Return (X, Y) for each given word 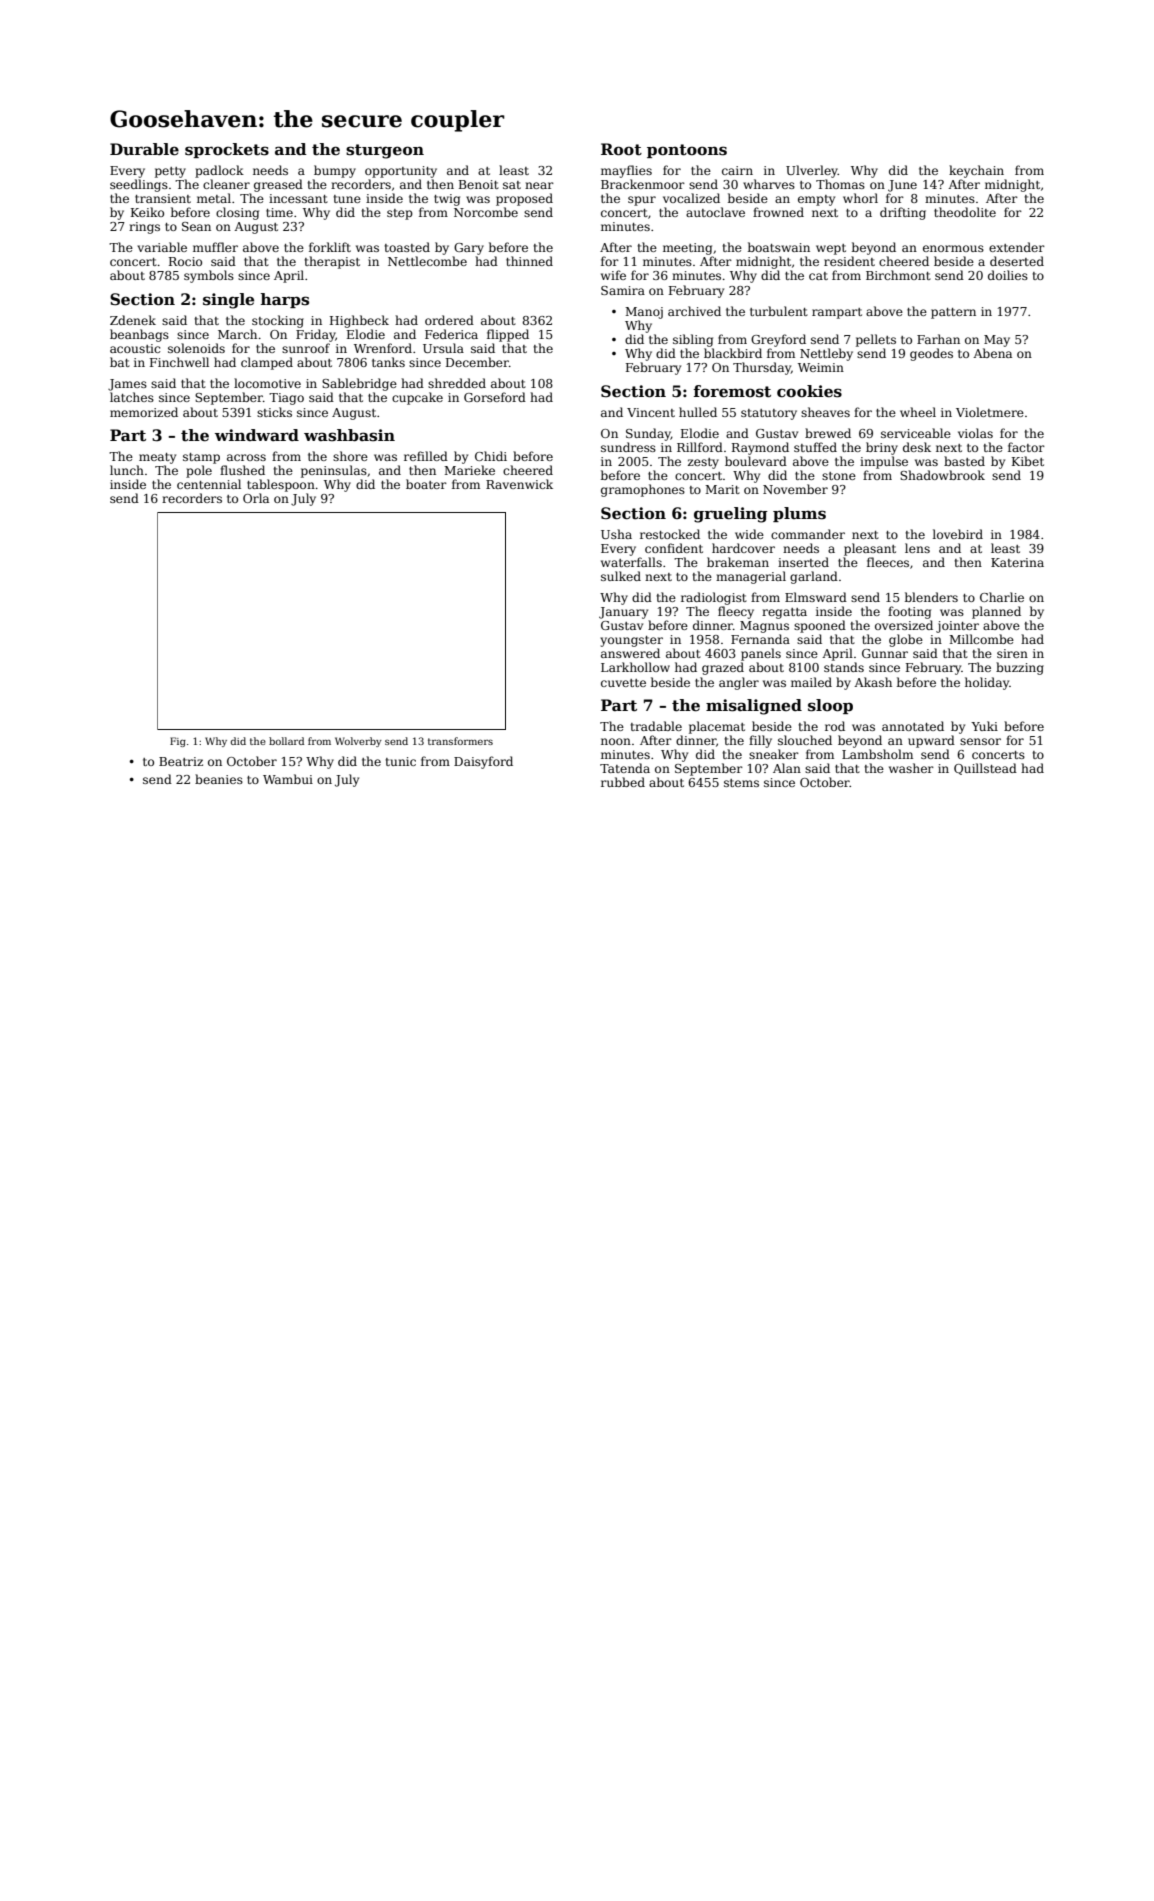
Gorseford (495, 397)
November (795, 489)
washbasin (349, 435)
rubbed (623, 782)
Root (621, 149)
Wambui (288, 779)
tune (347, 199)
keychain (976, 171)
